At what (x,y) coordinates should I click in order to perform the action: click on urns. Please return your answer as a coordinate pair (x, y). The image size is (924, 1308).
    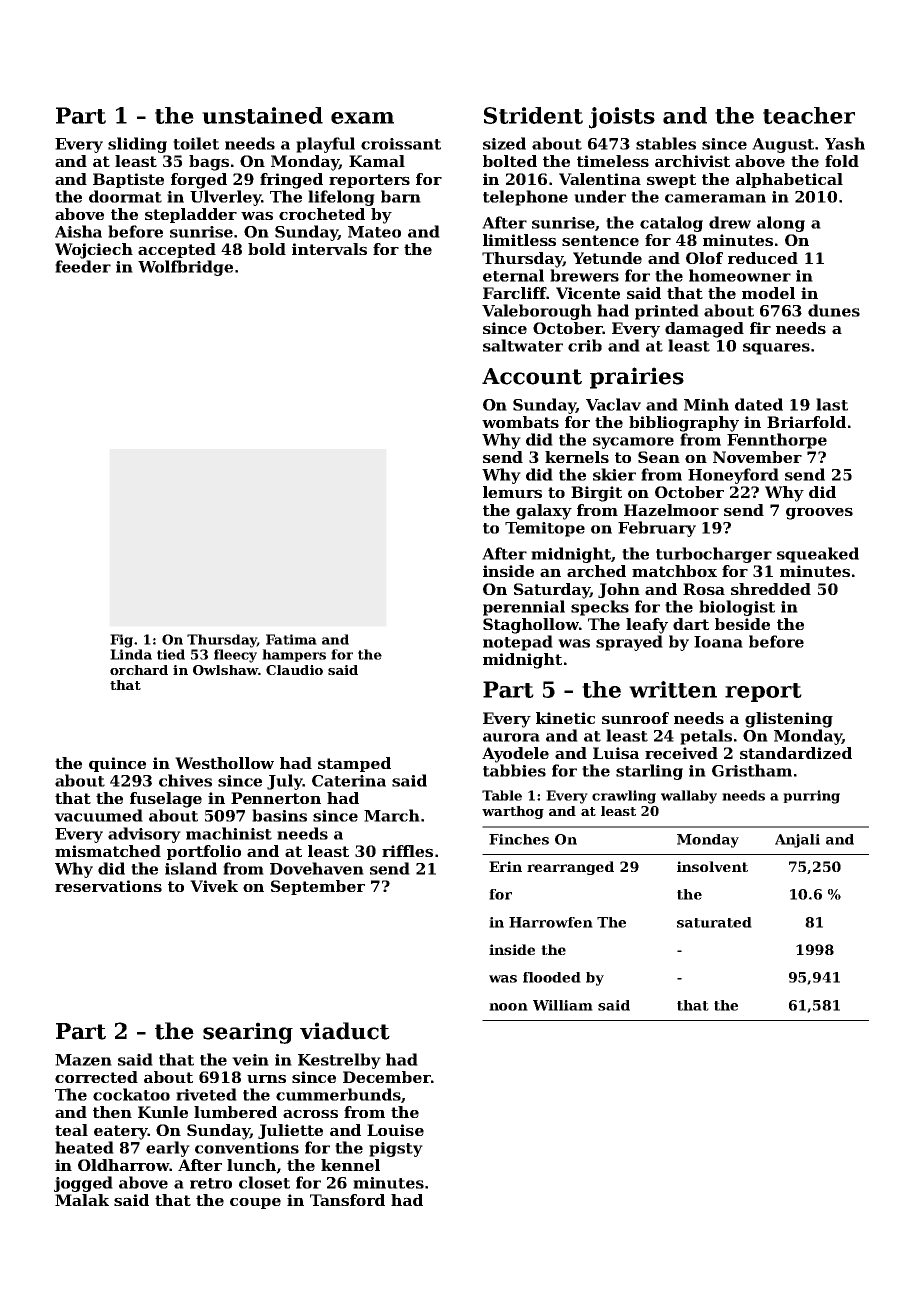
    Looking at the image, I should click on (266, 1078).
